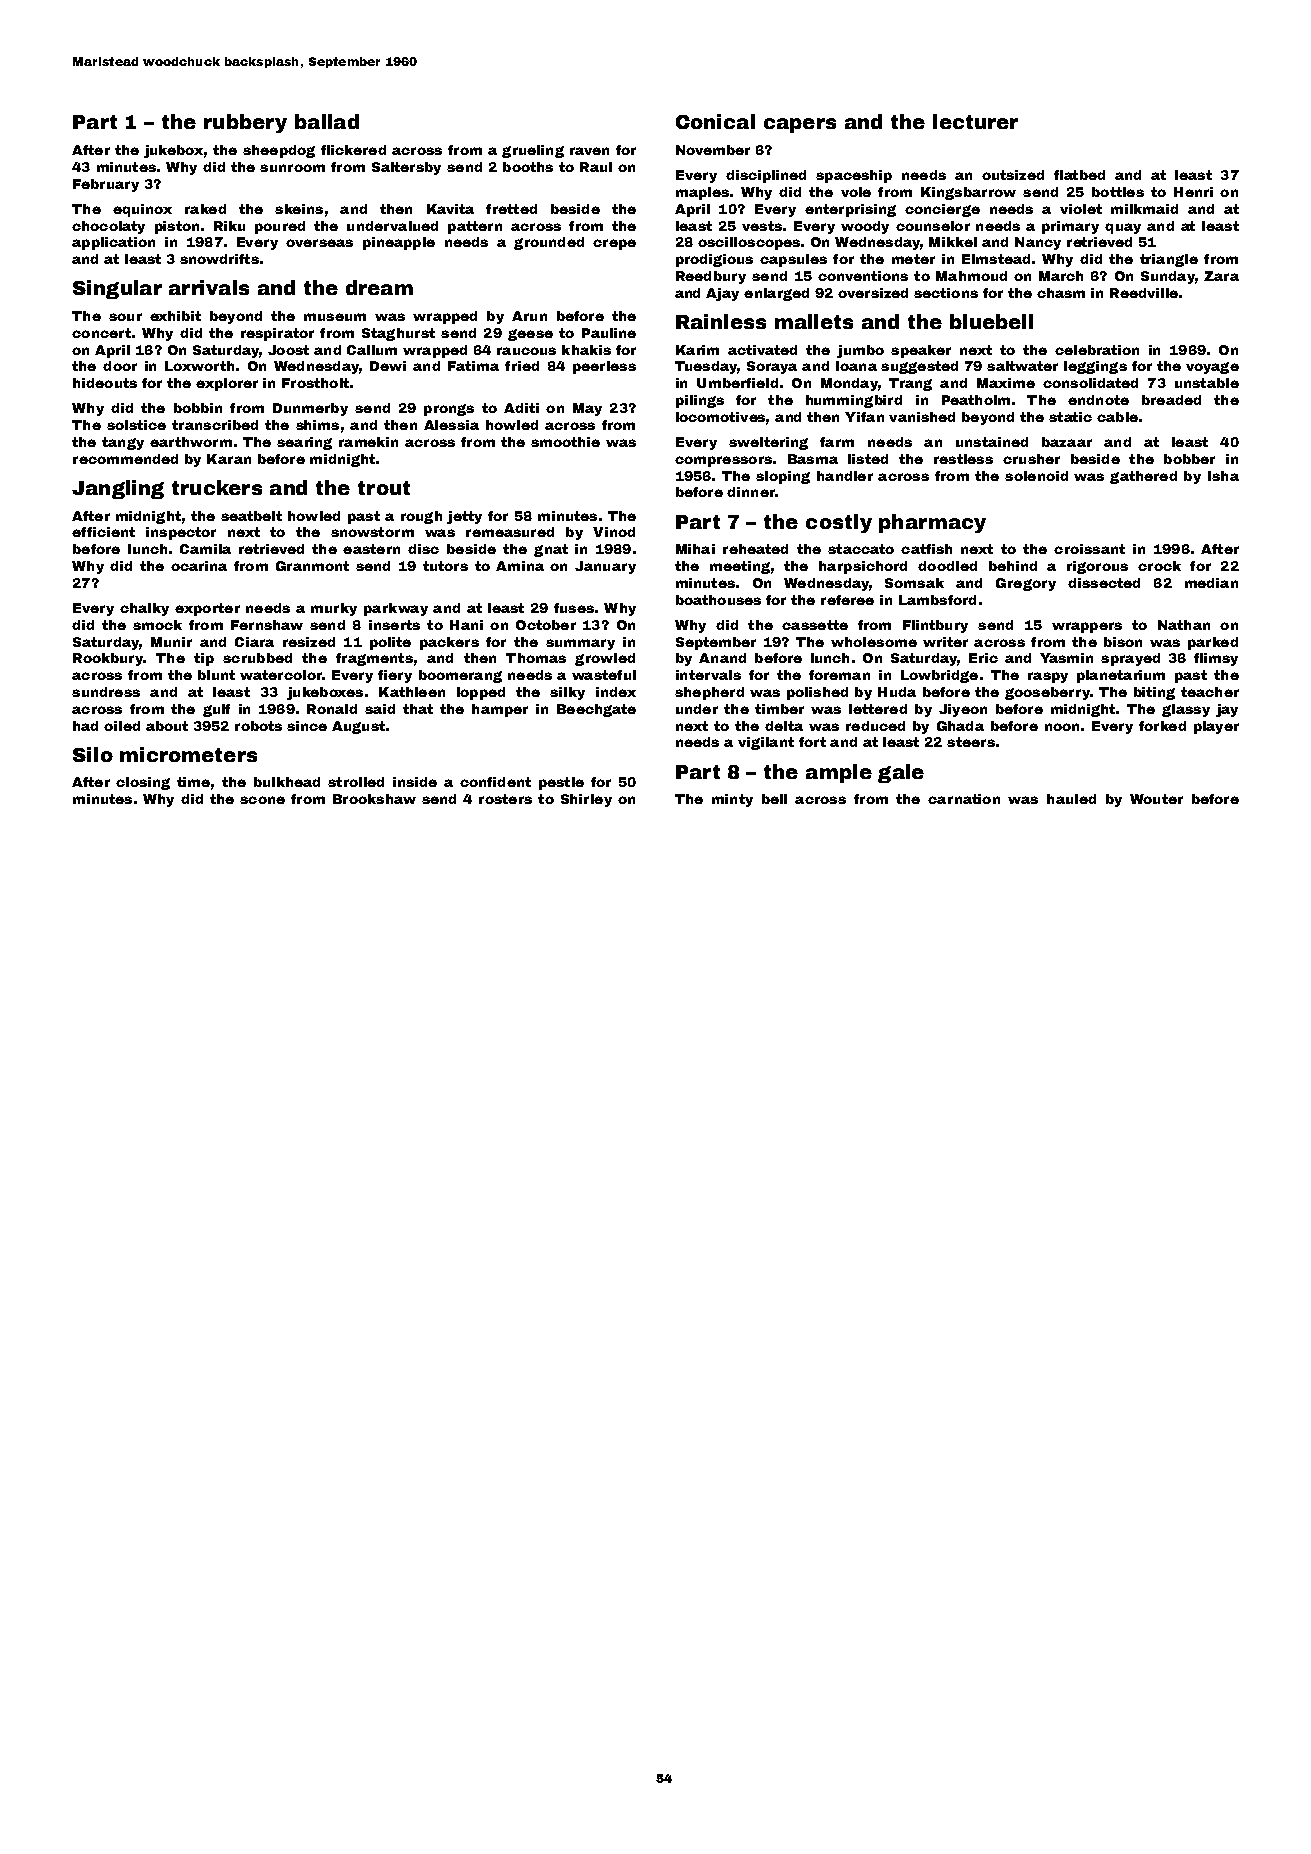 This screenshot has width=1311, height=1854. I want to click on speaker, so click(921, 351).
